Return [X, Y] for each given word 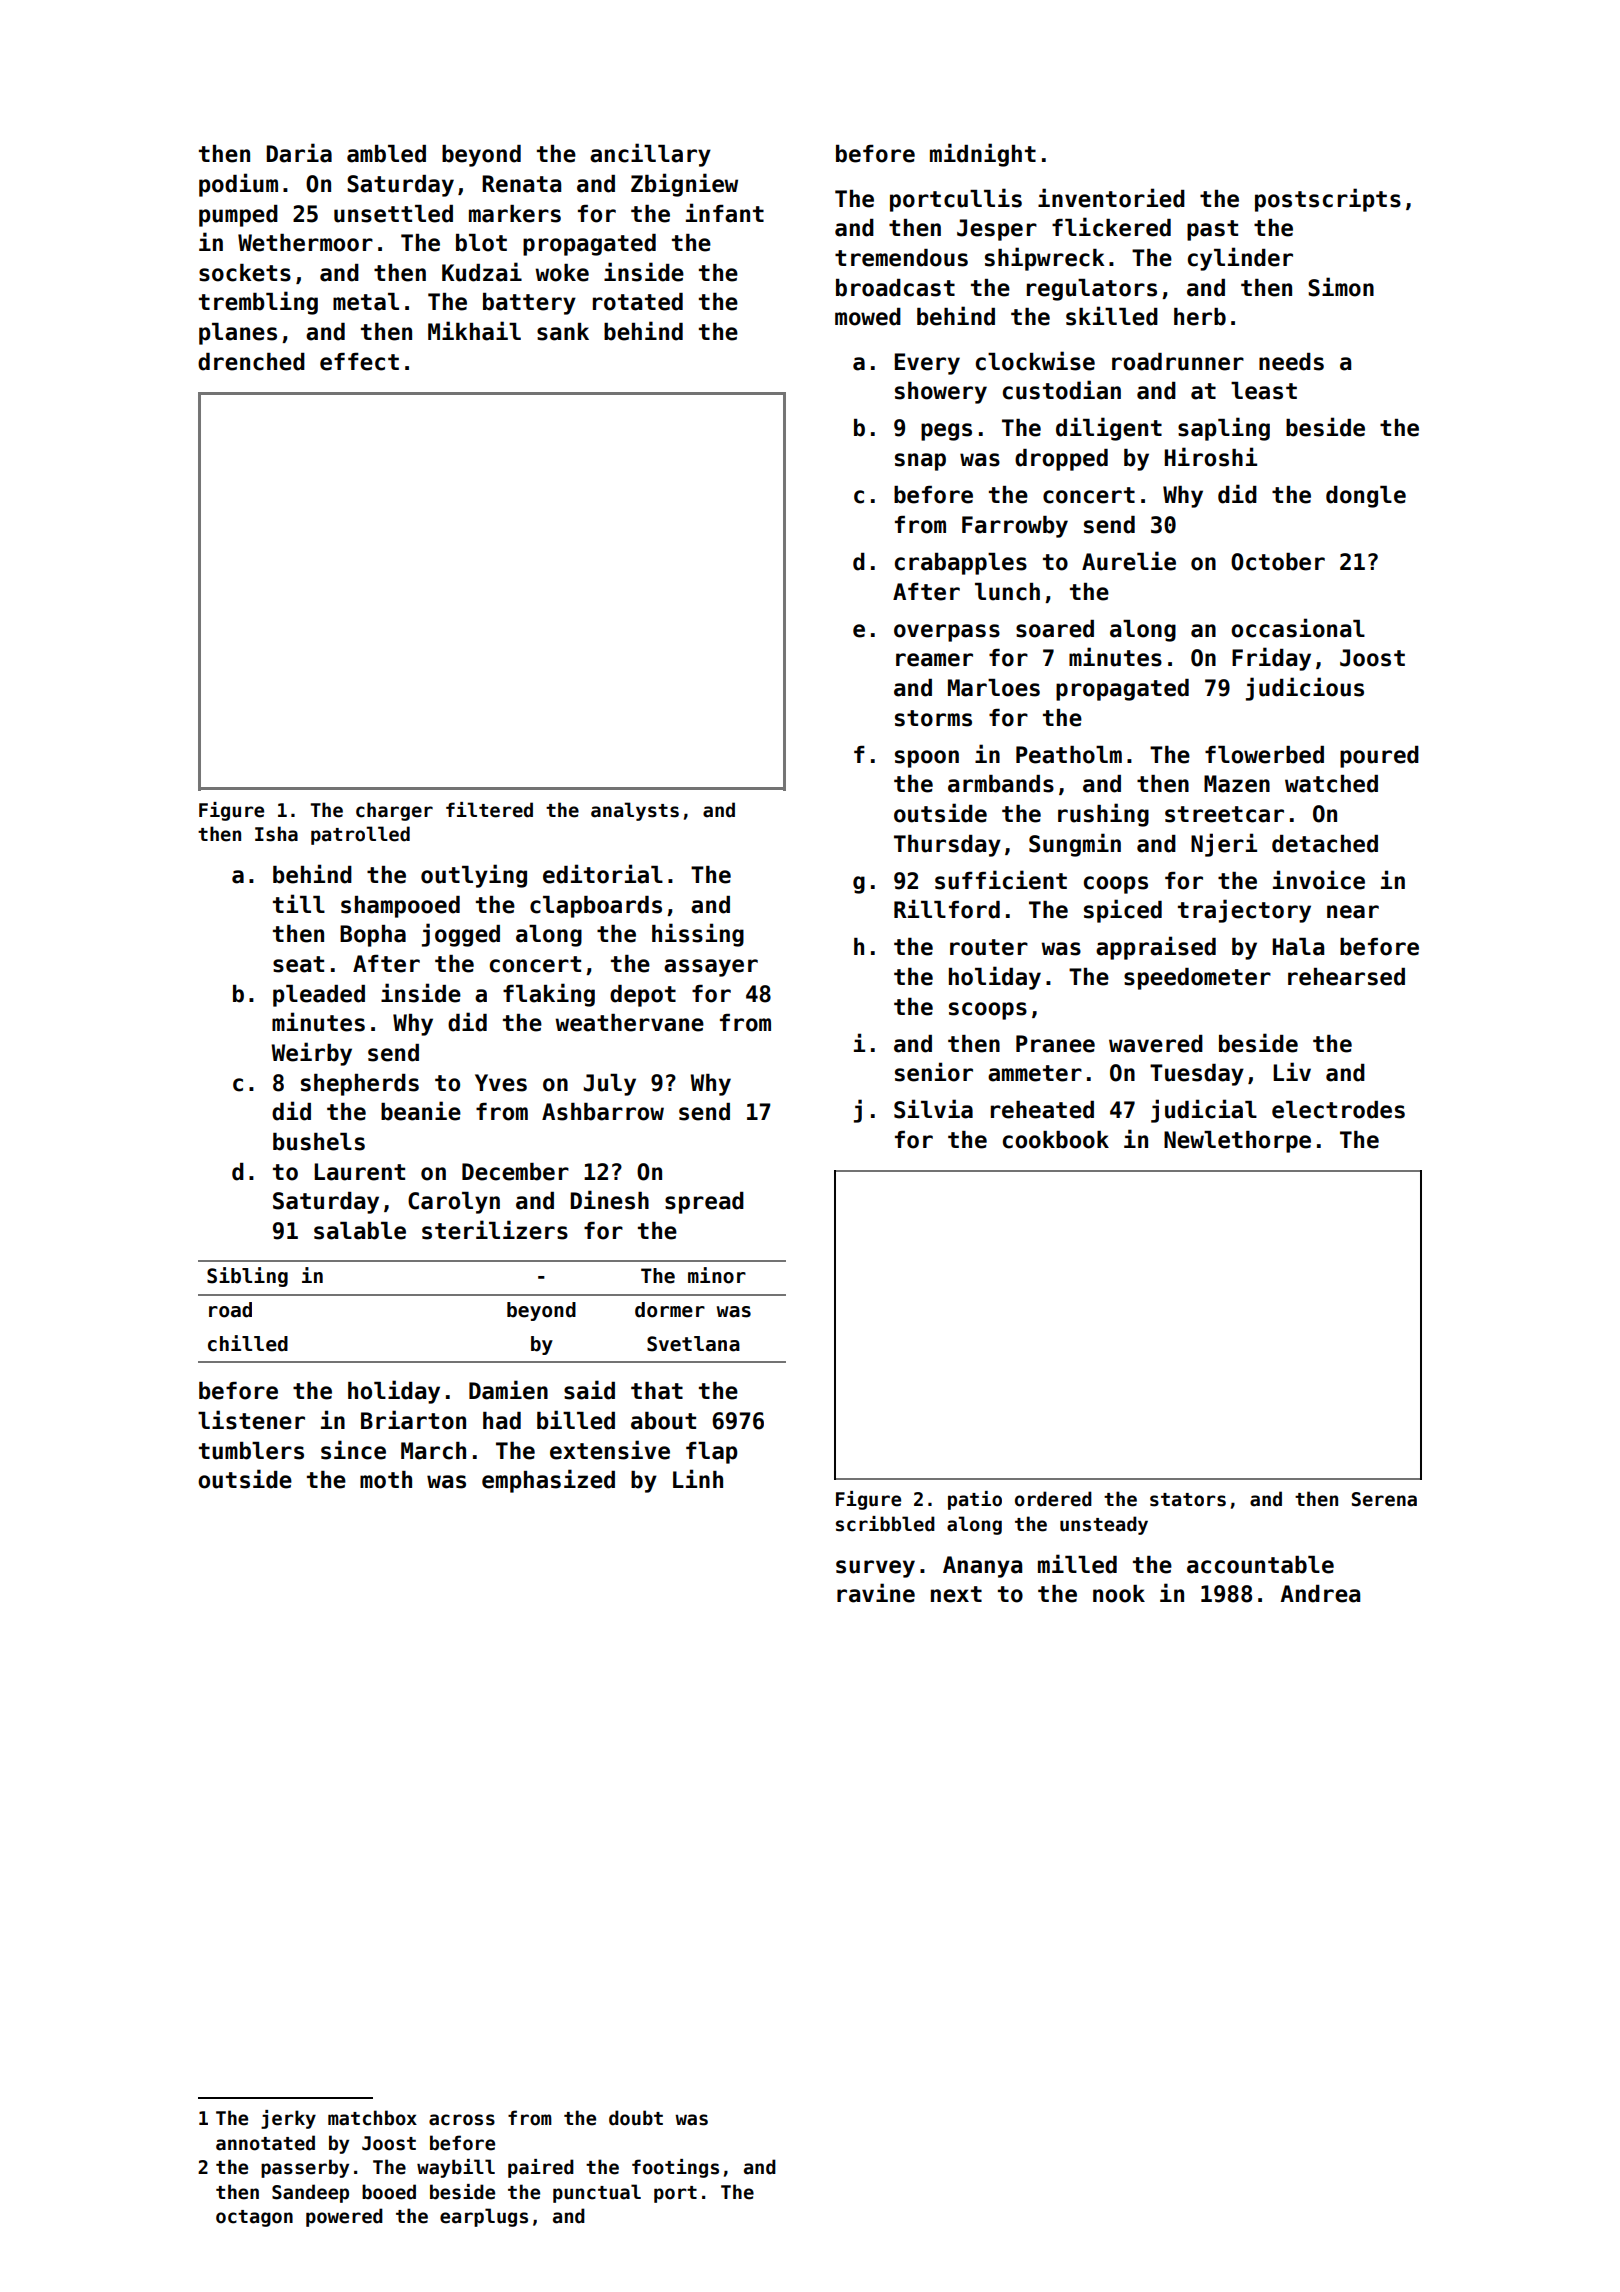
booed [389, 2192]
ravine [876, 1593]
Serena [1384, 1499]
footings [675, 2168]
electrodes [1338, 1110]
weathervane [629, 1023]
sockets [245, 273]
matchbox [372, 2118]
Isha [276, 834]
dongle [1366, 497]
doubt [636, 2118]
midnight [983, 155]
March [433, 1451]
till [299, 903]
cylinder [1240, 259]
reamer [934, 660]
